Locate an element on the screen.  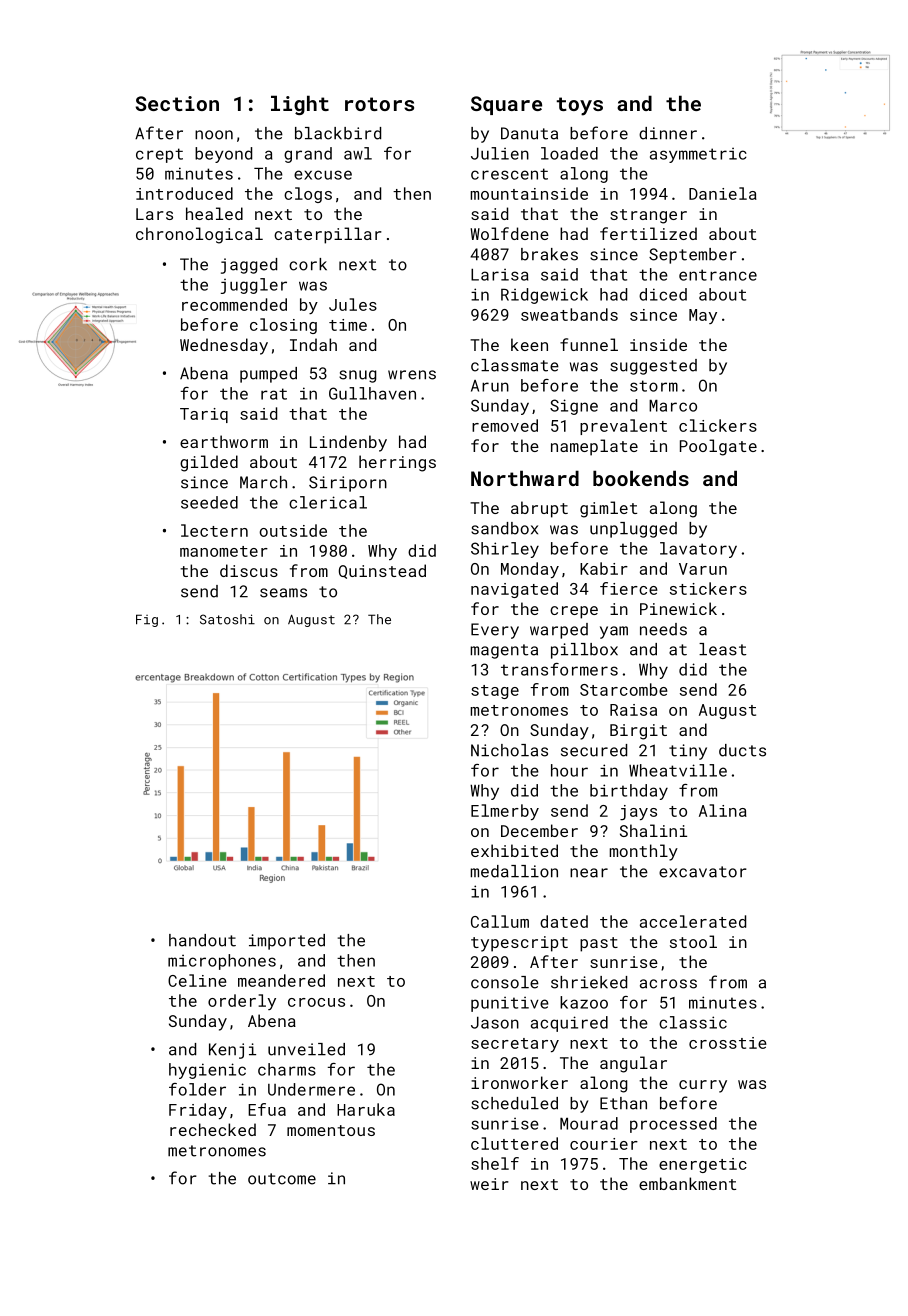
loaded is located at coordinates (569, 153).
